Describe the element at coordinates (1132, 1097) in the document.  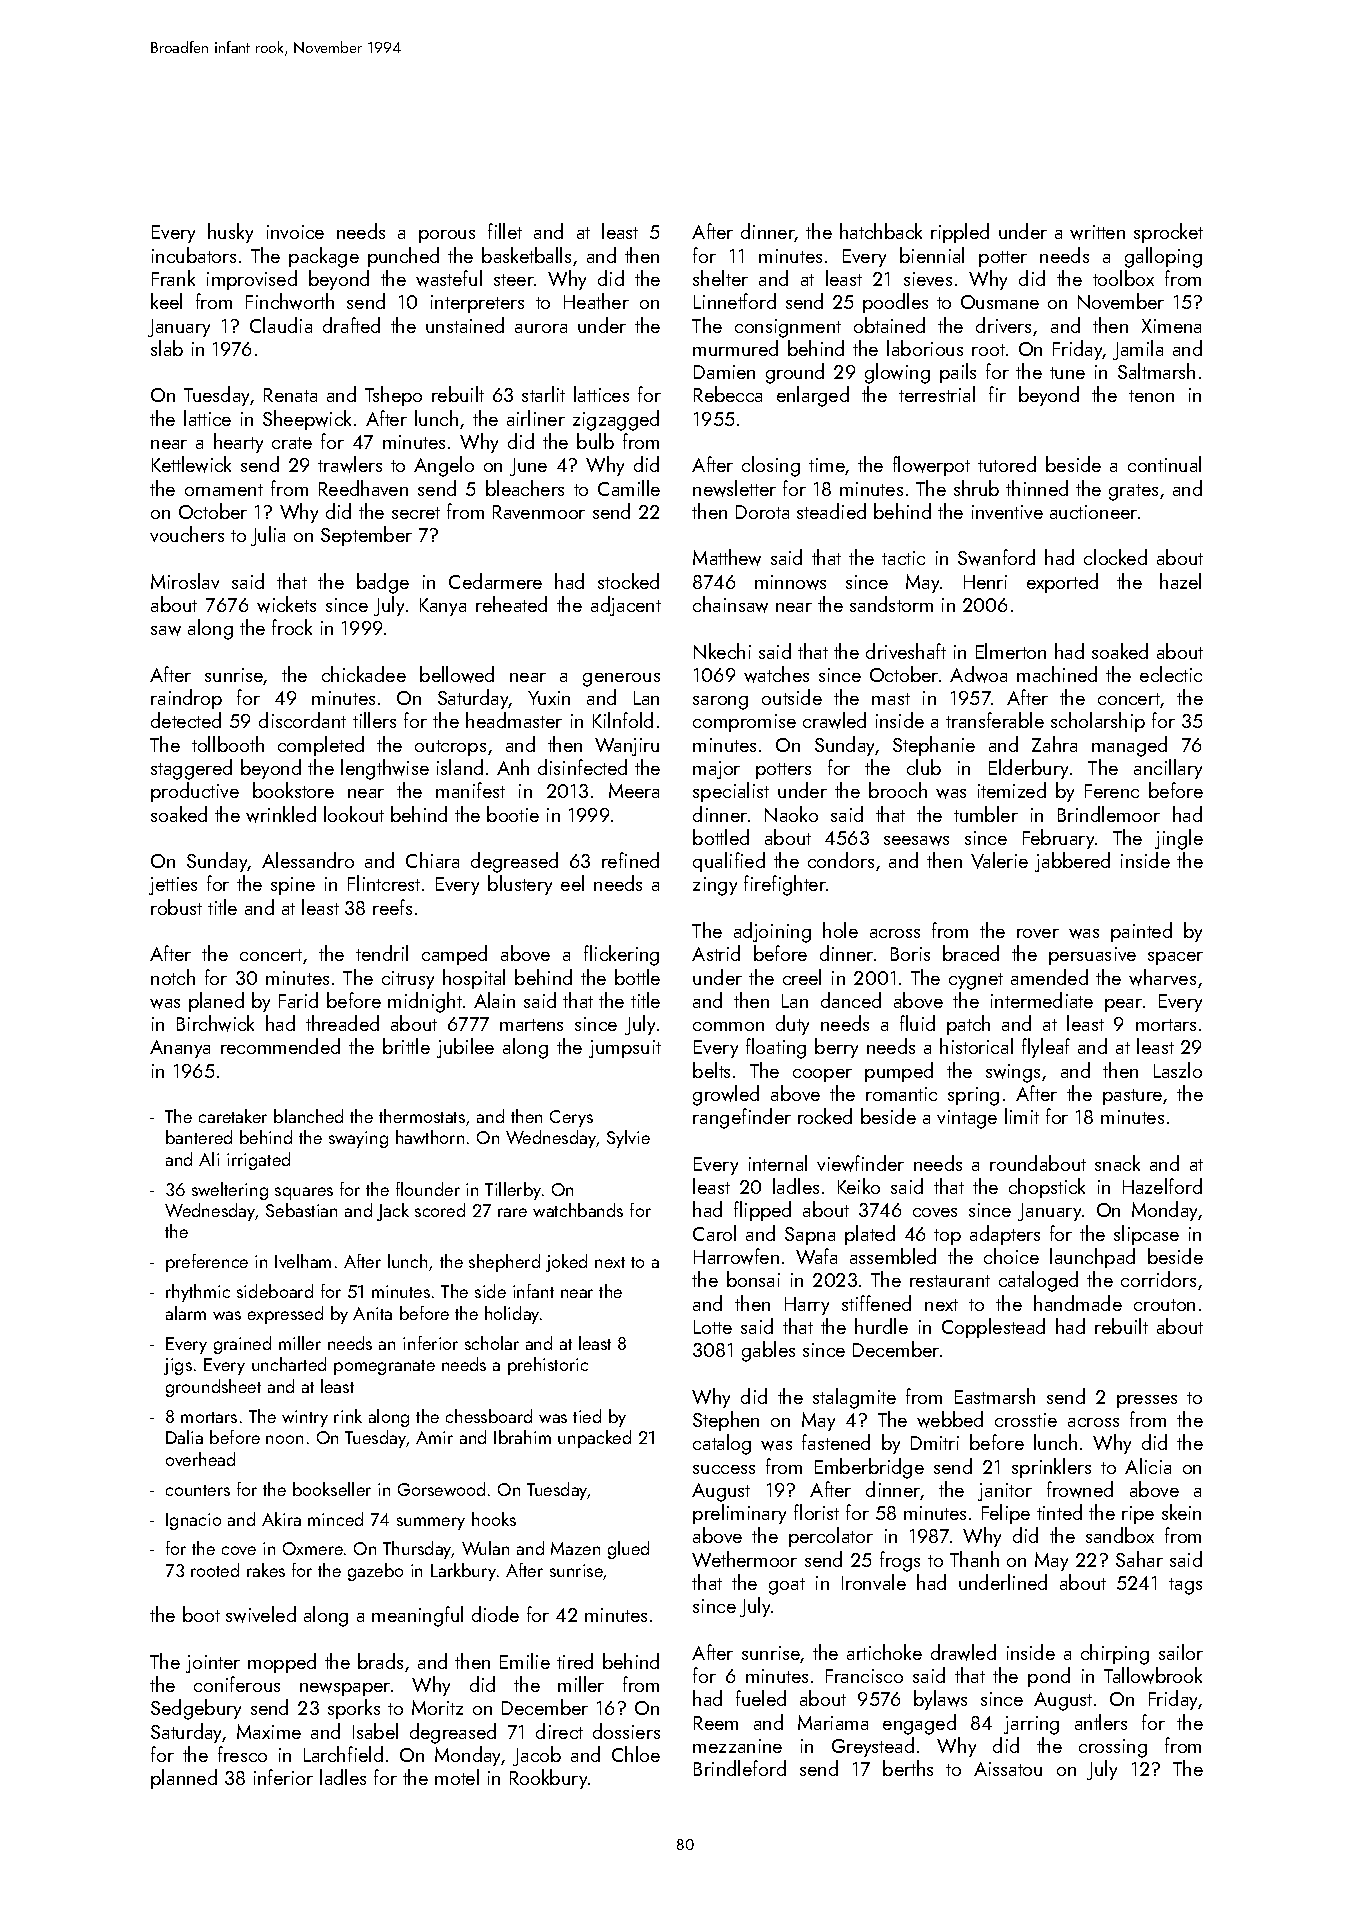
I see `pasture` at that location.
